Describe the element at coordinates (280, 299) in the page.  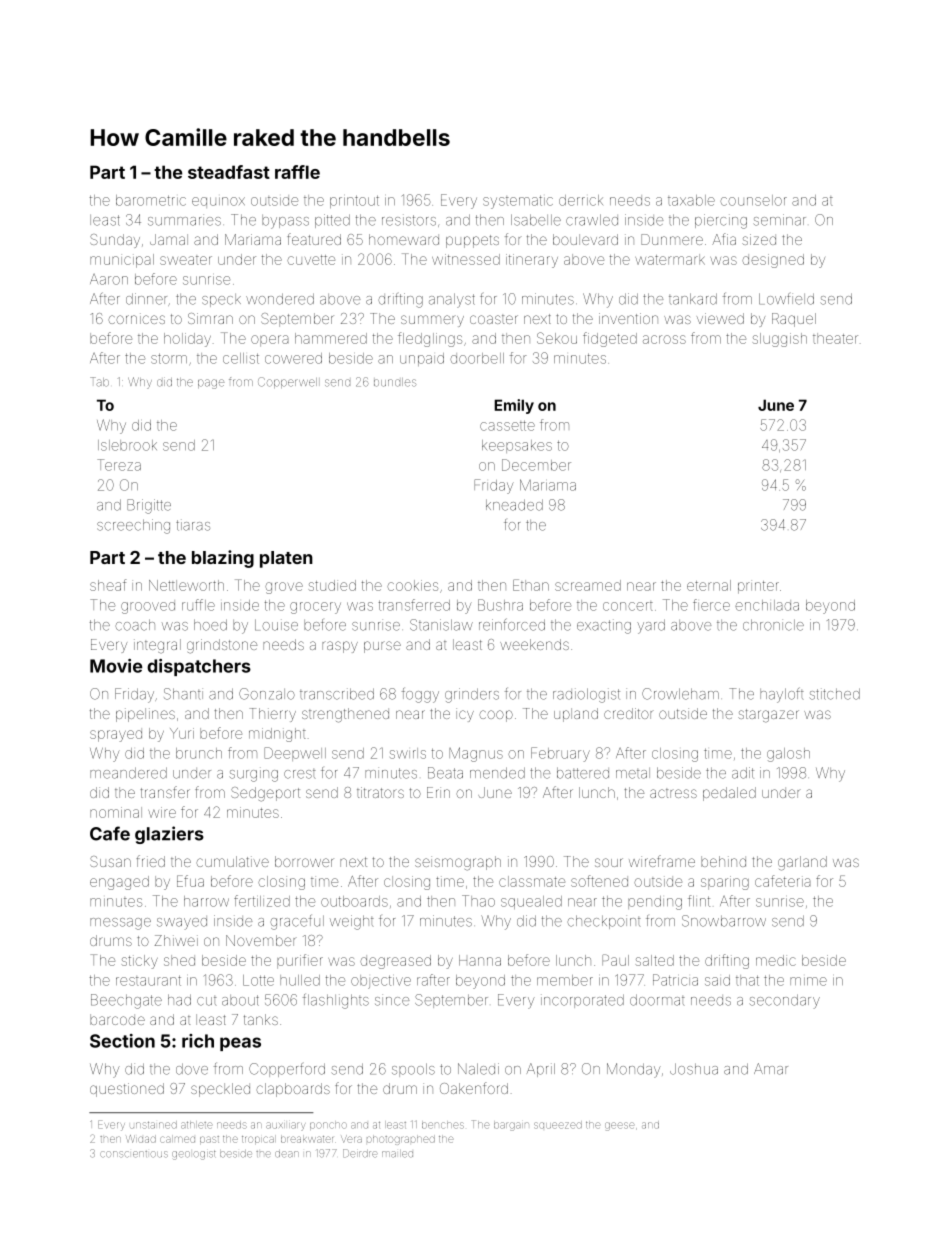
I see `wondered` at that location.
